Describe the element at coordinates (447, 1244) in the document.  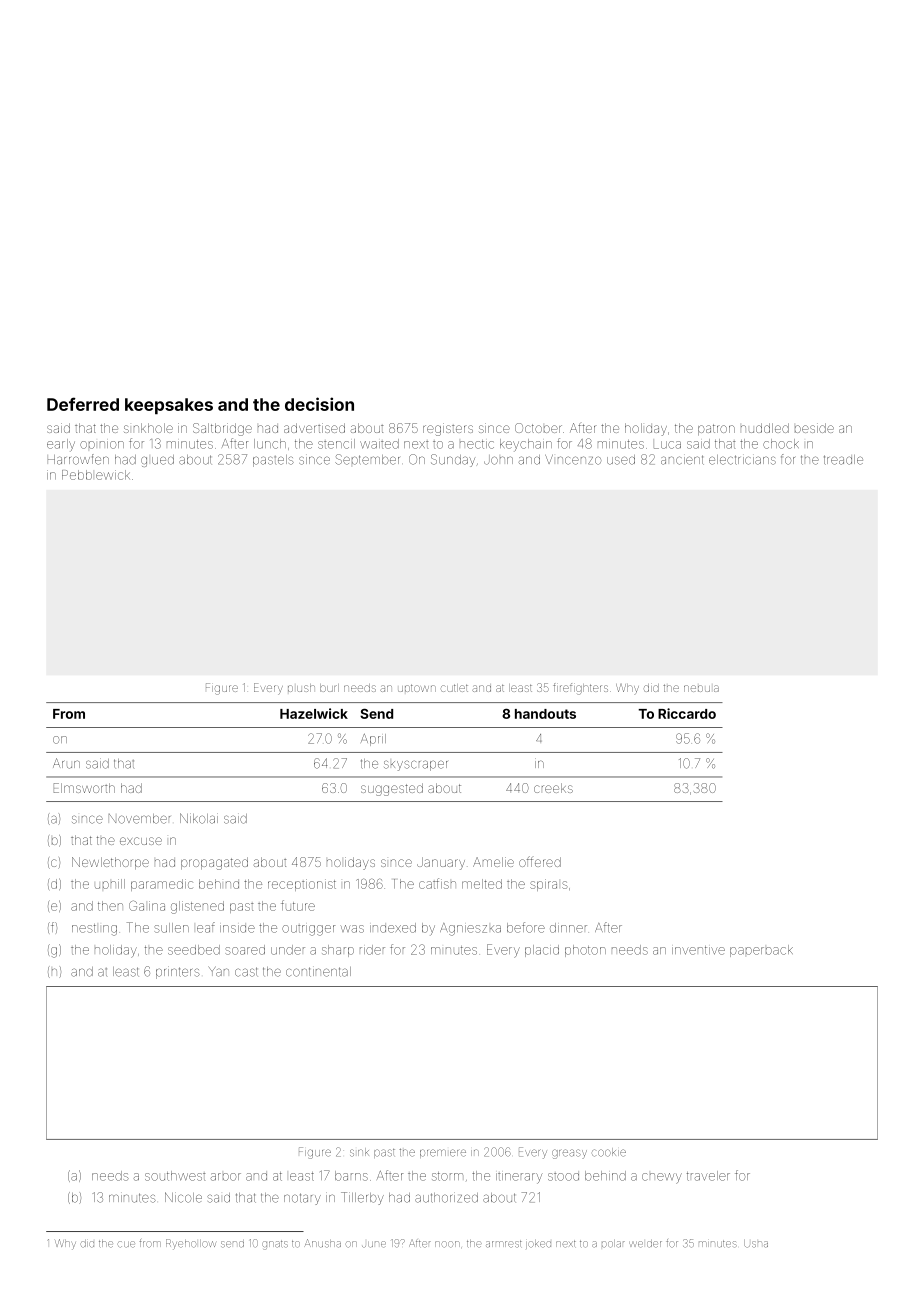
I see `noon` at that location.
